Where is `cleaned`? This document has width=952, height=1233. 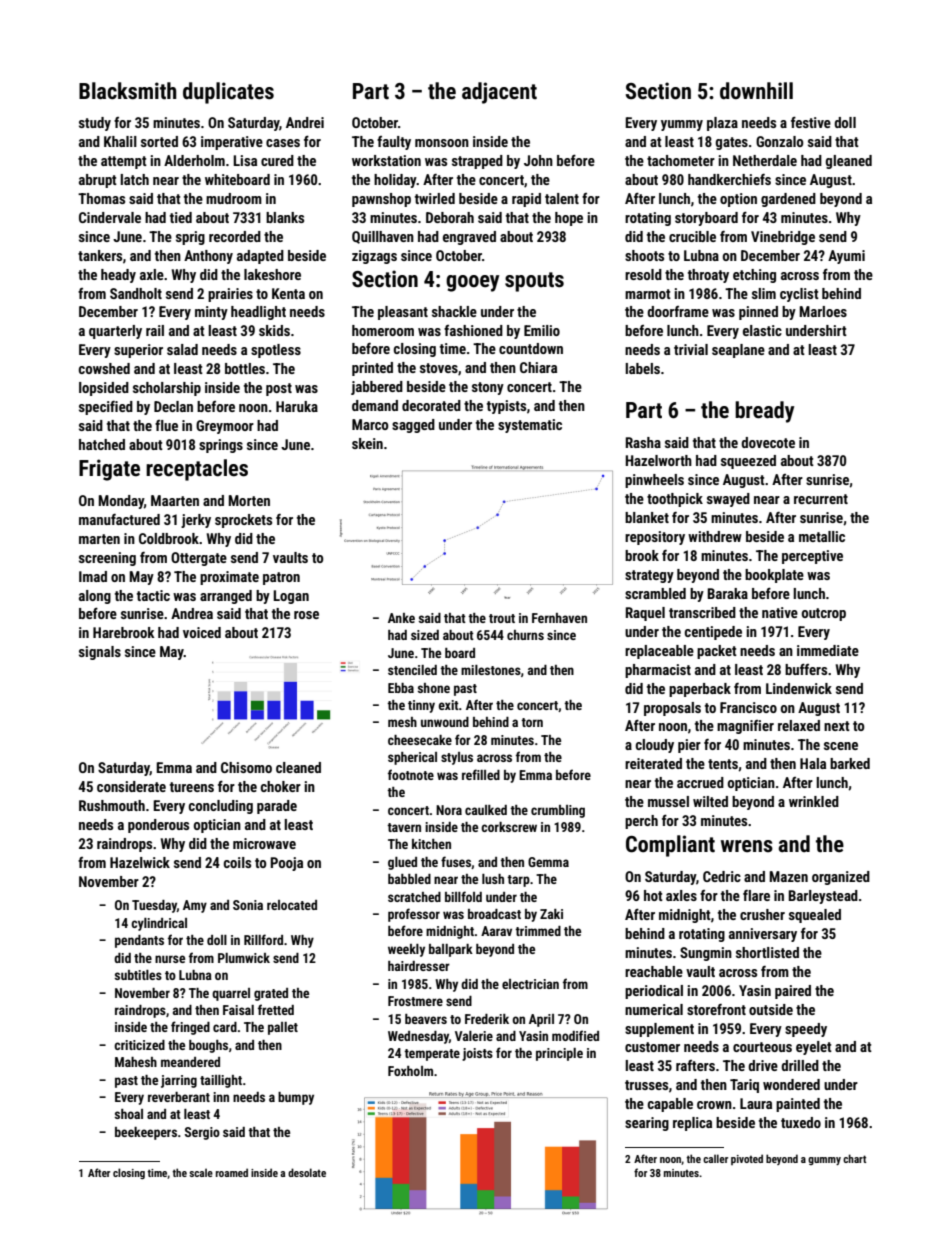 cleaned is located at coordinates (298, 767).
